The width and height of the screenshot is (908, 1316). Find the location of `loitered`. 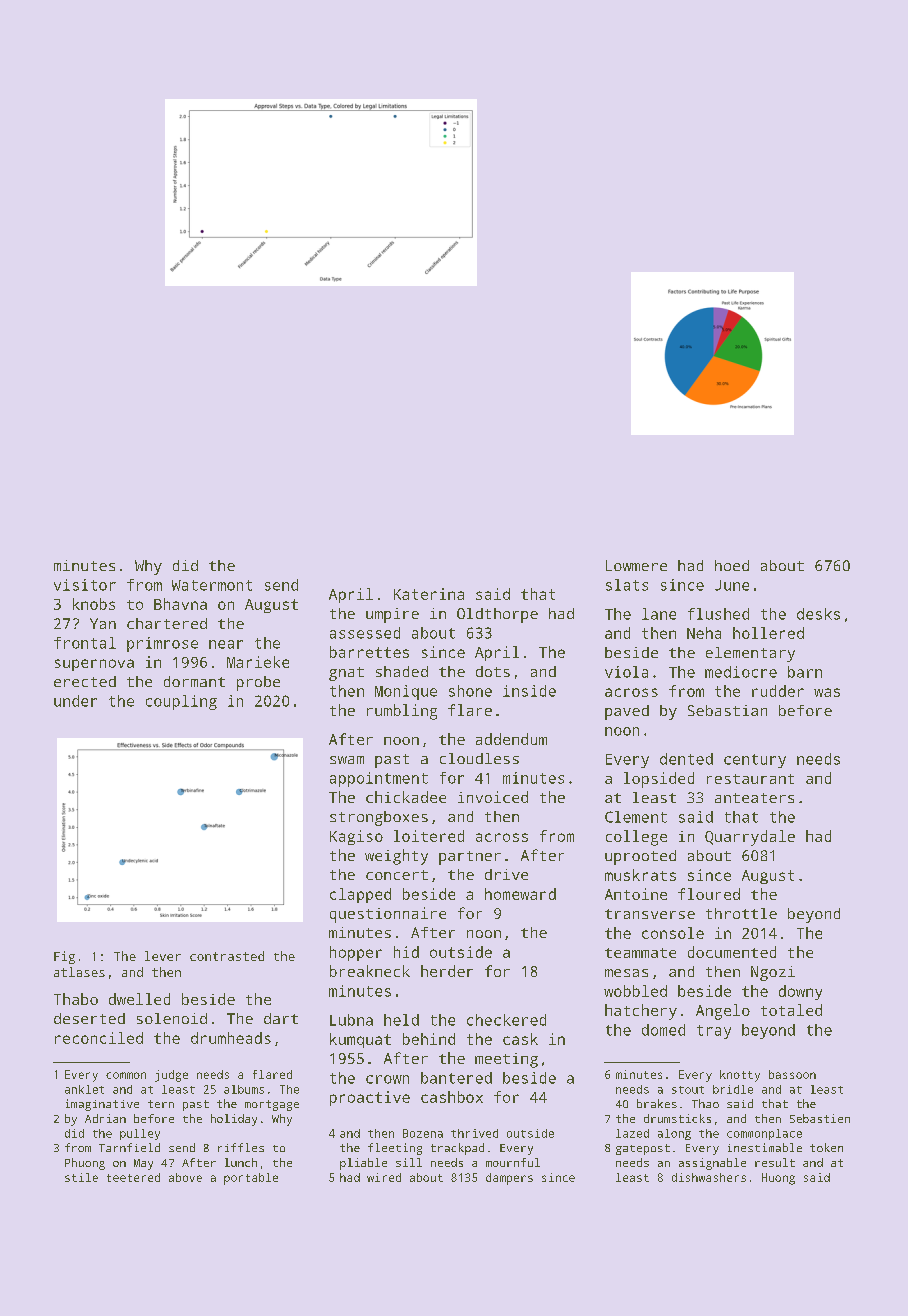

loitered is located at coordinates (429, 836).
